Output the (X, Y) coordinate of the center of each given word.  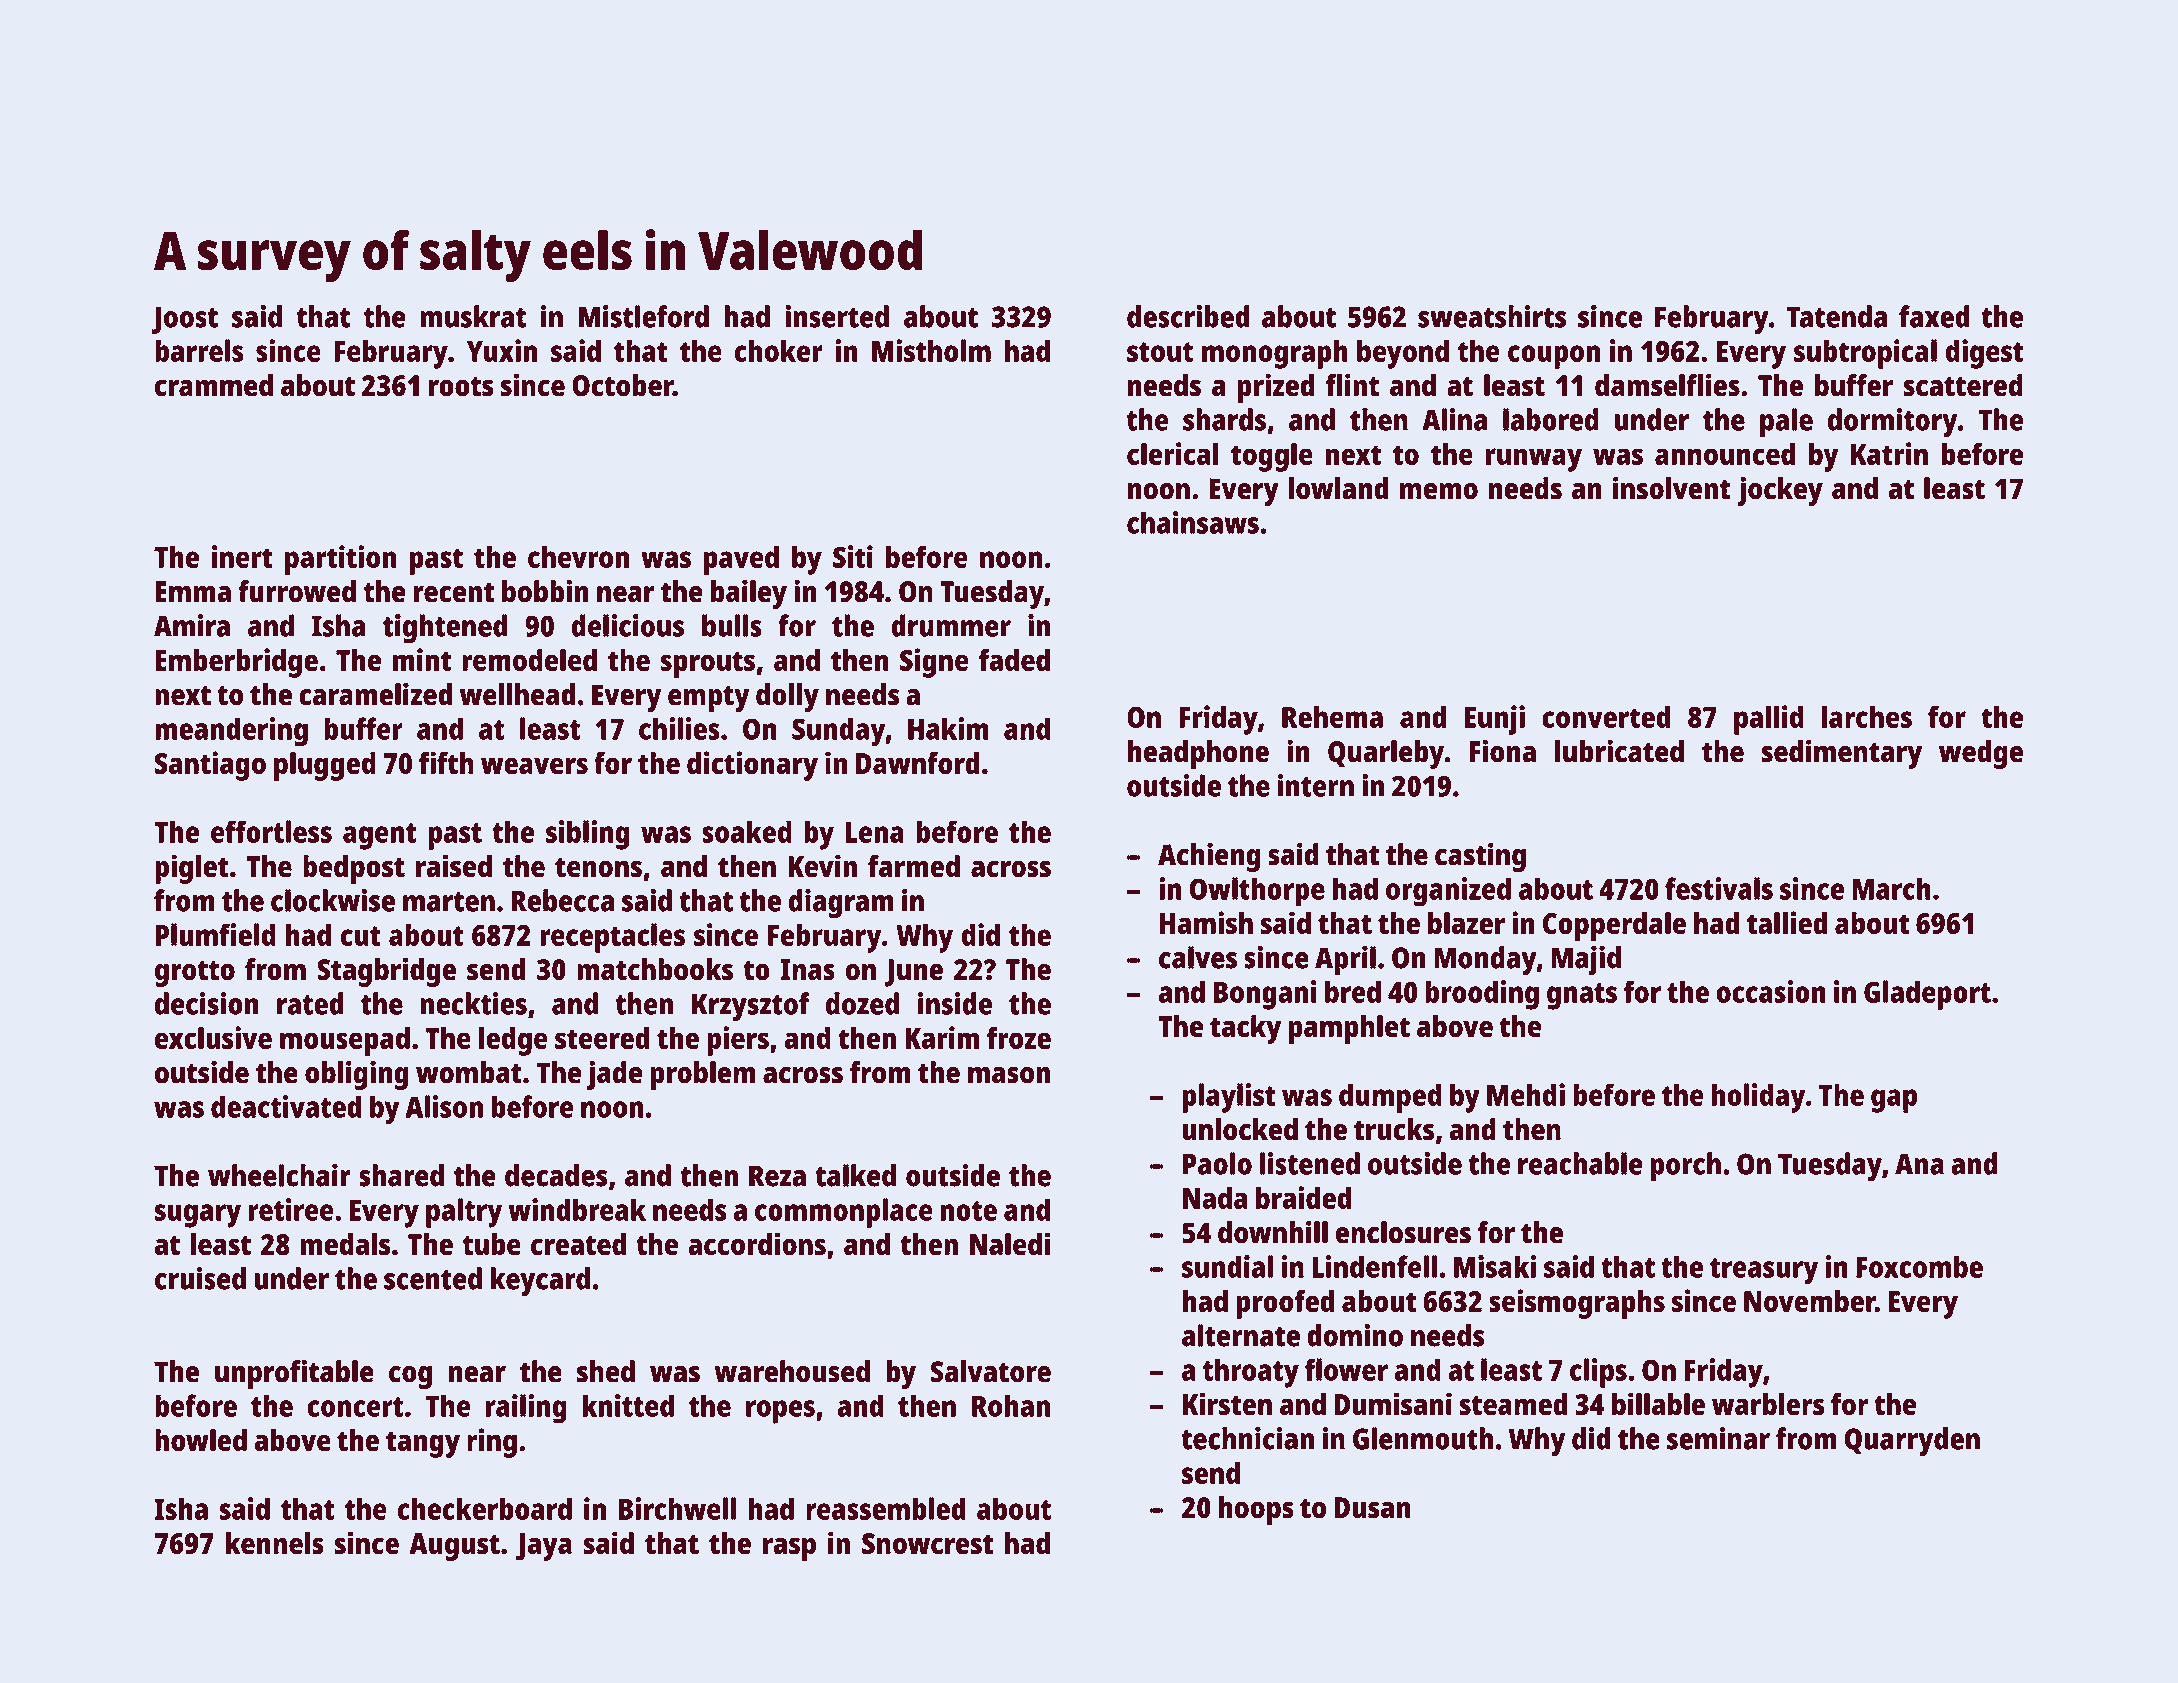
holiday (1758, 1098)
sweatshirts (1492, 316)
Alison (444, 1106)
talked (855, 1175)
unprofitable (294, 1374)
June (914, 973)
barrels (199, 350)
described (1188, 316)
